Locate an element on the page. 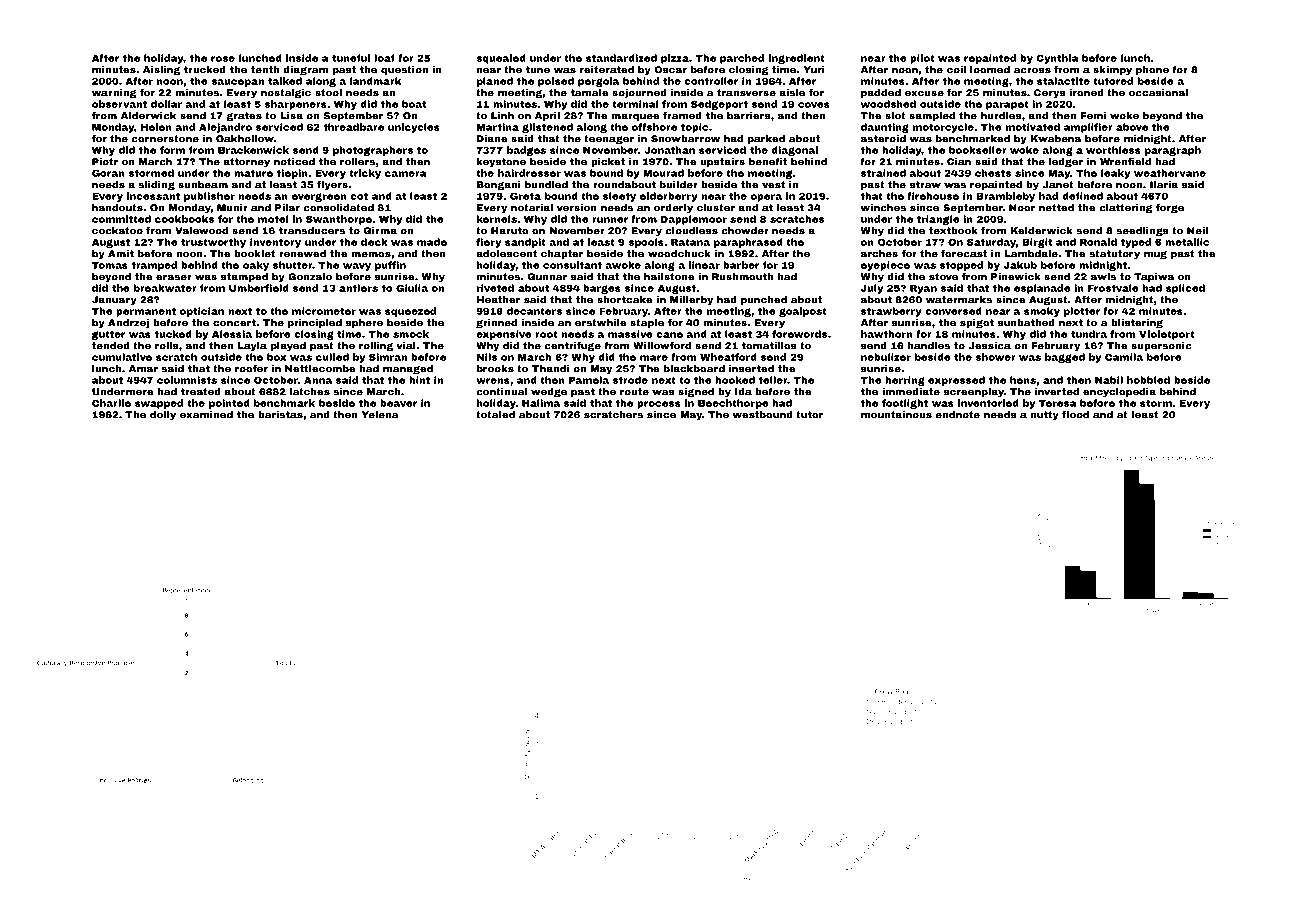  renewed is located at coordinates (302, 254).
